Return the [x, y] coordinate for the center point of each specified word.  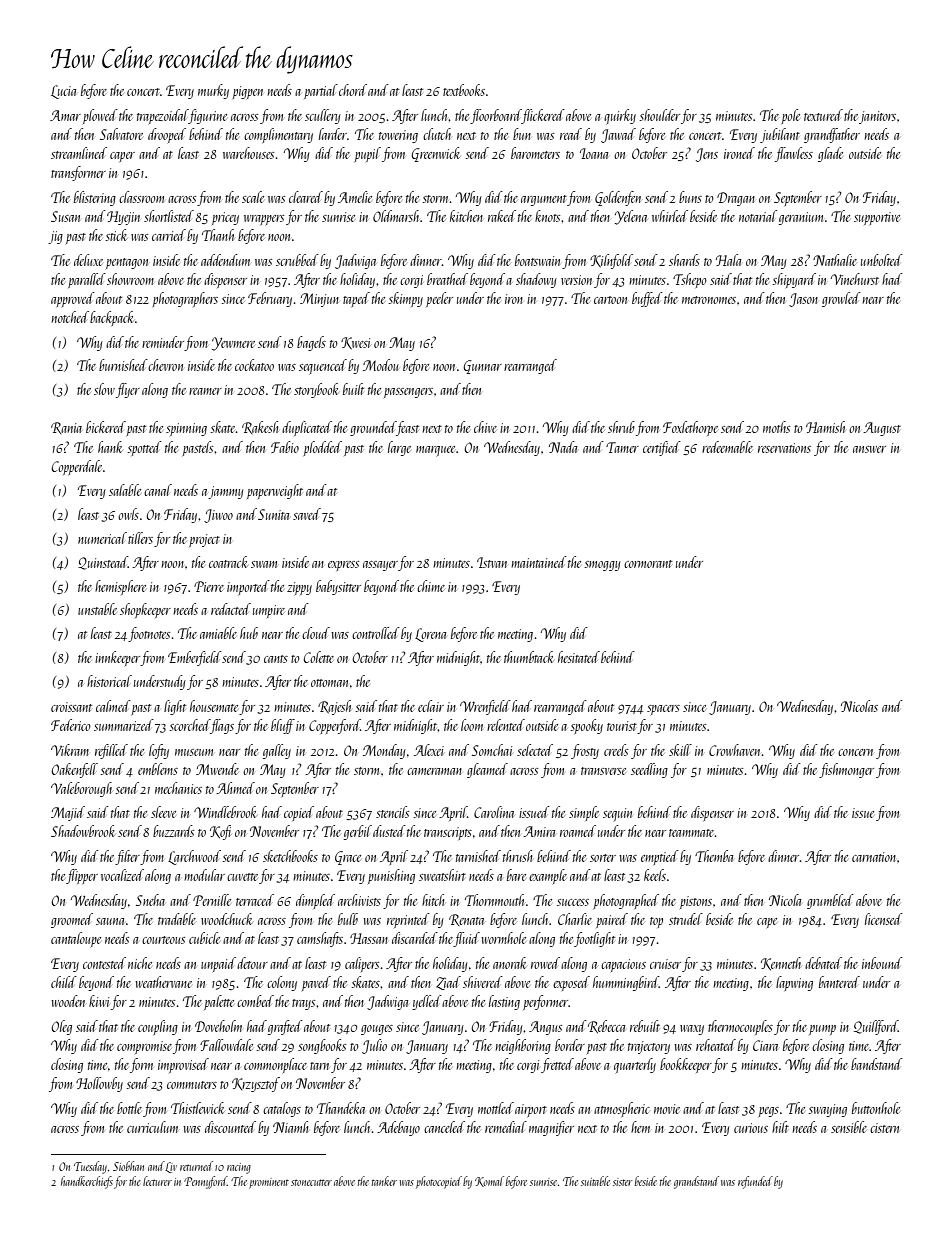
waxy [692, 1030]
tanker [384, 1181]
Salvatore [121, 134]
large [399, 448]
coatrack [228, 562]
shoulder [659, 115]
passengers [408, 393]
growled [841, 299]
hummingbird [626, 983]
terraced [255, 900]
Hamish [825, 427]
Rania [66, 428]
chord [353, 90]
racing [239, 1168]
